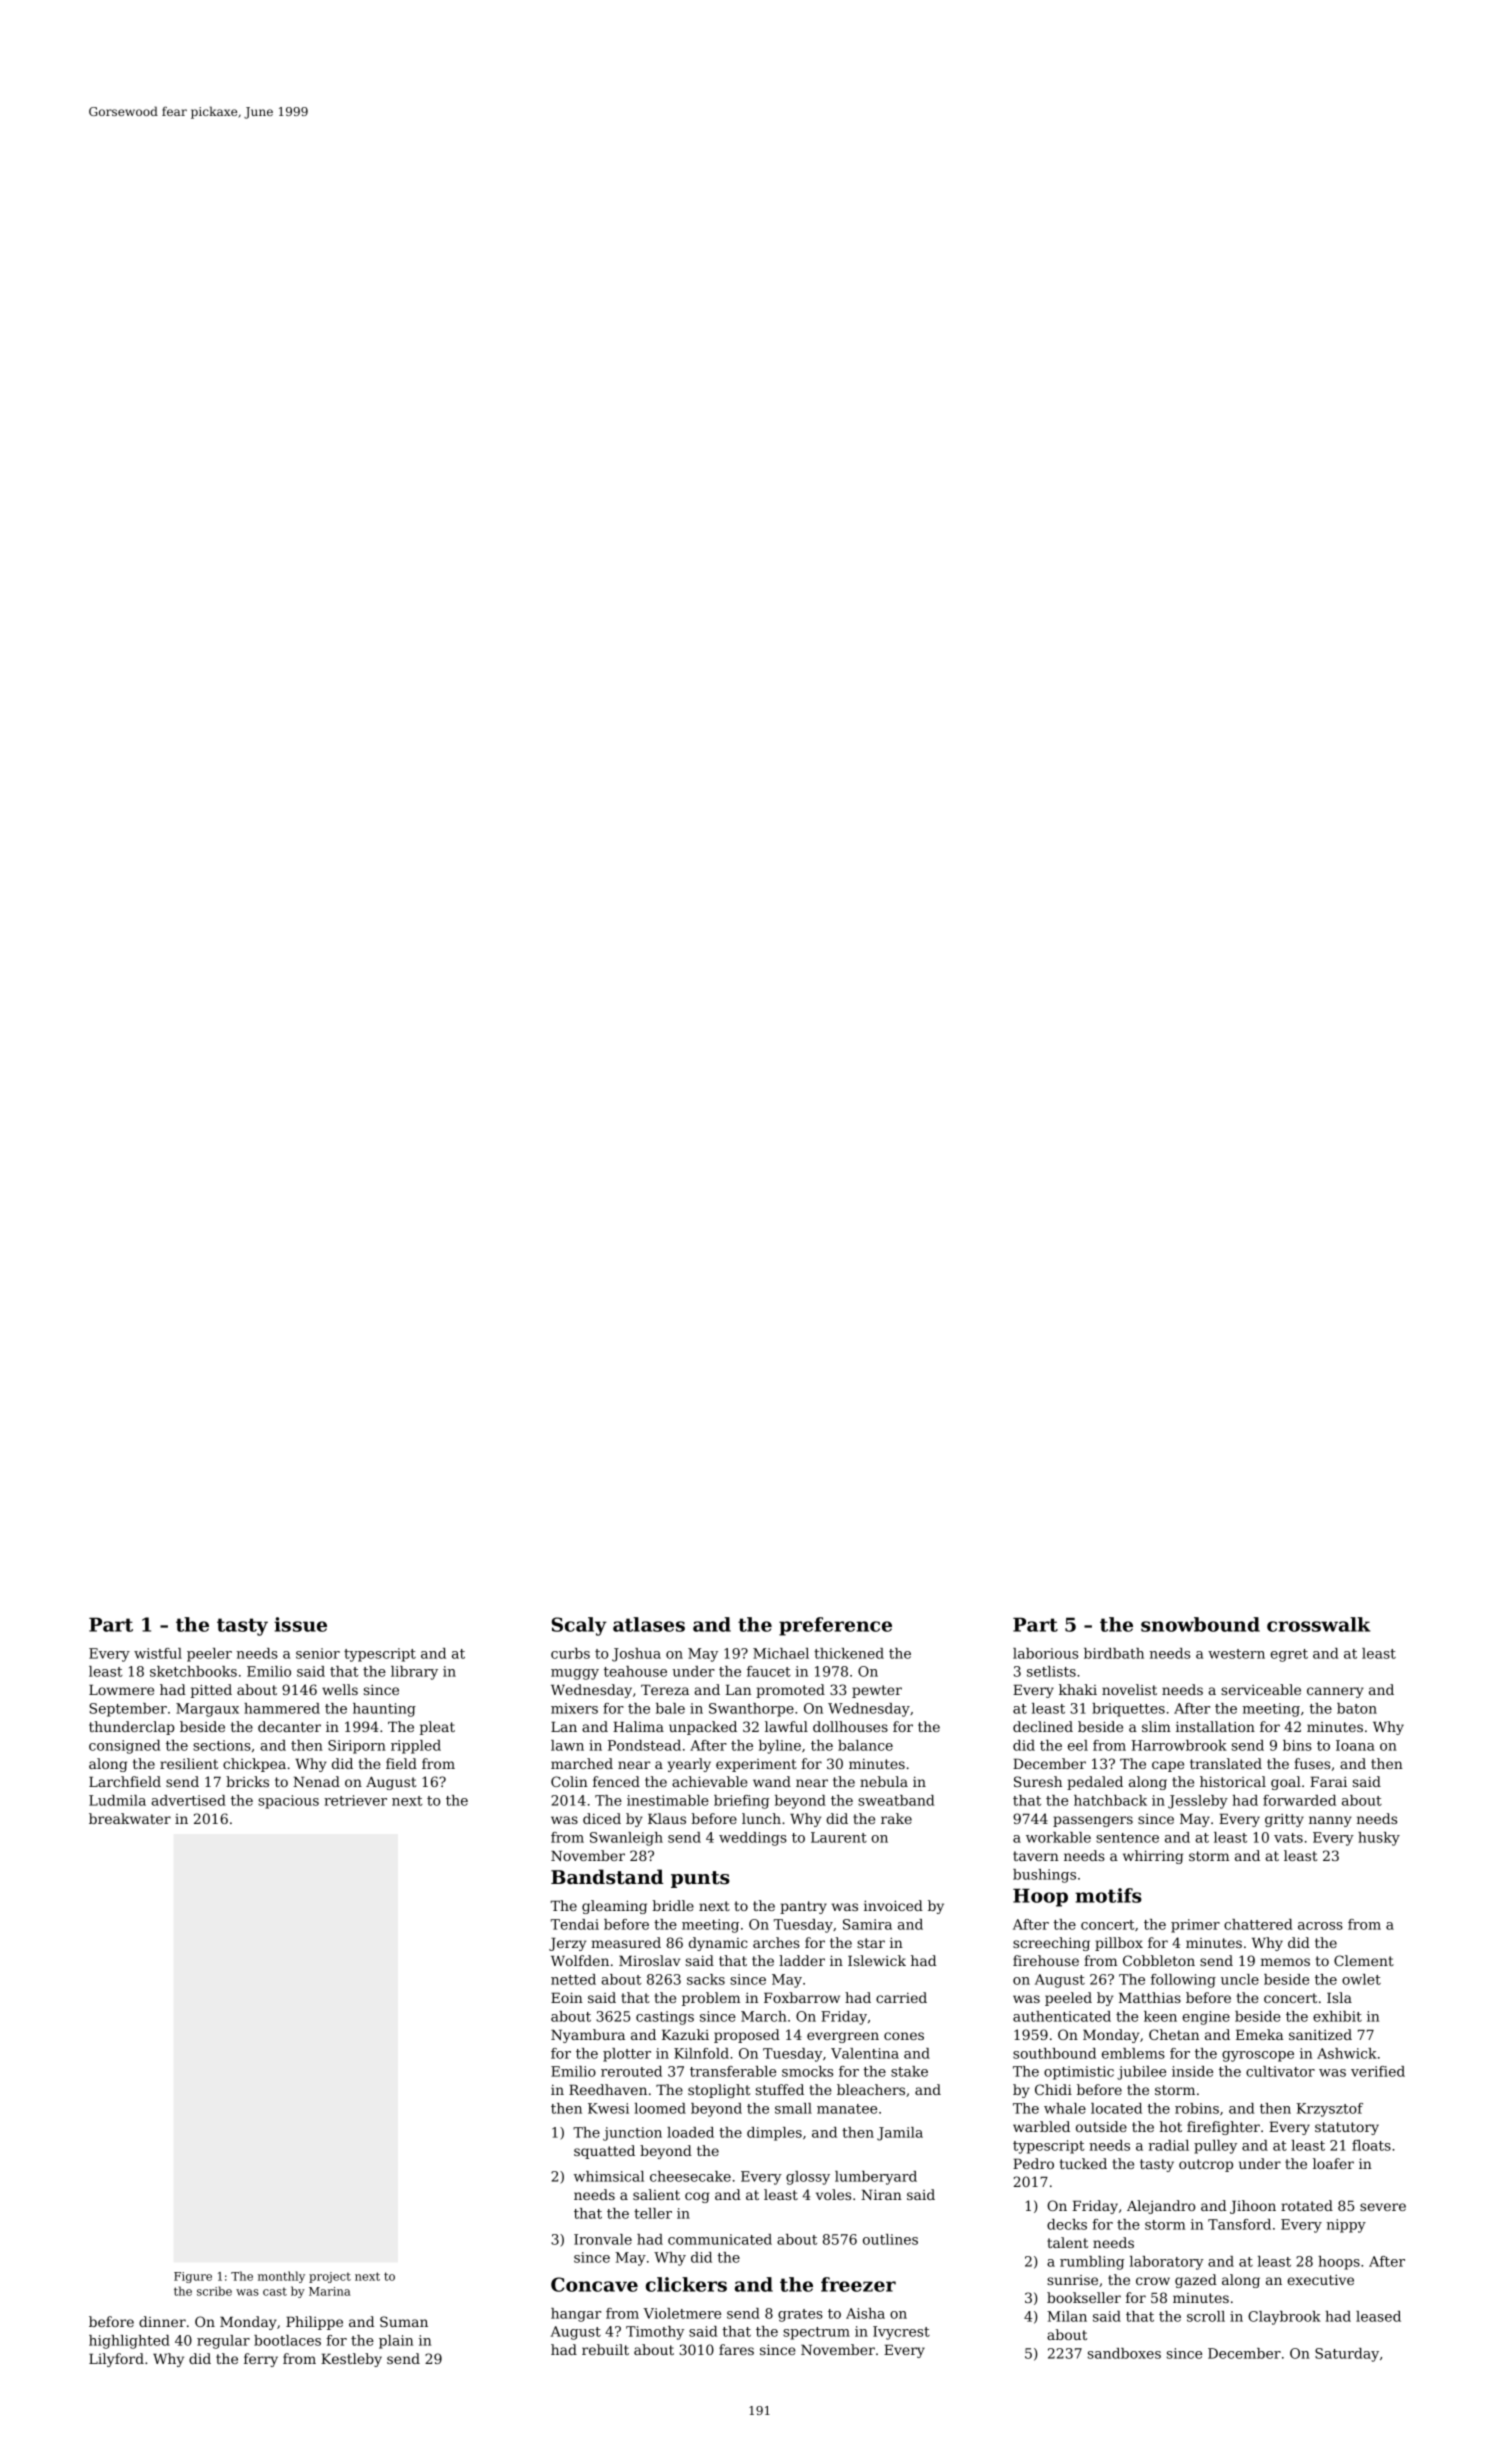  Describe the element at coordinates (736, 2349) in the screenshot. I see `fares` at that location.
